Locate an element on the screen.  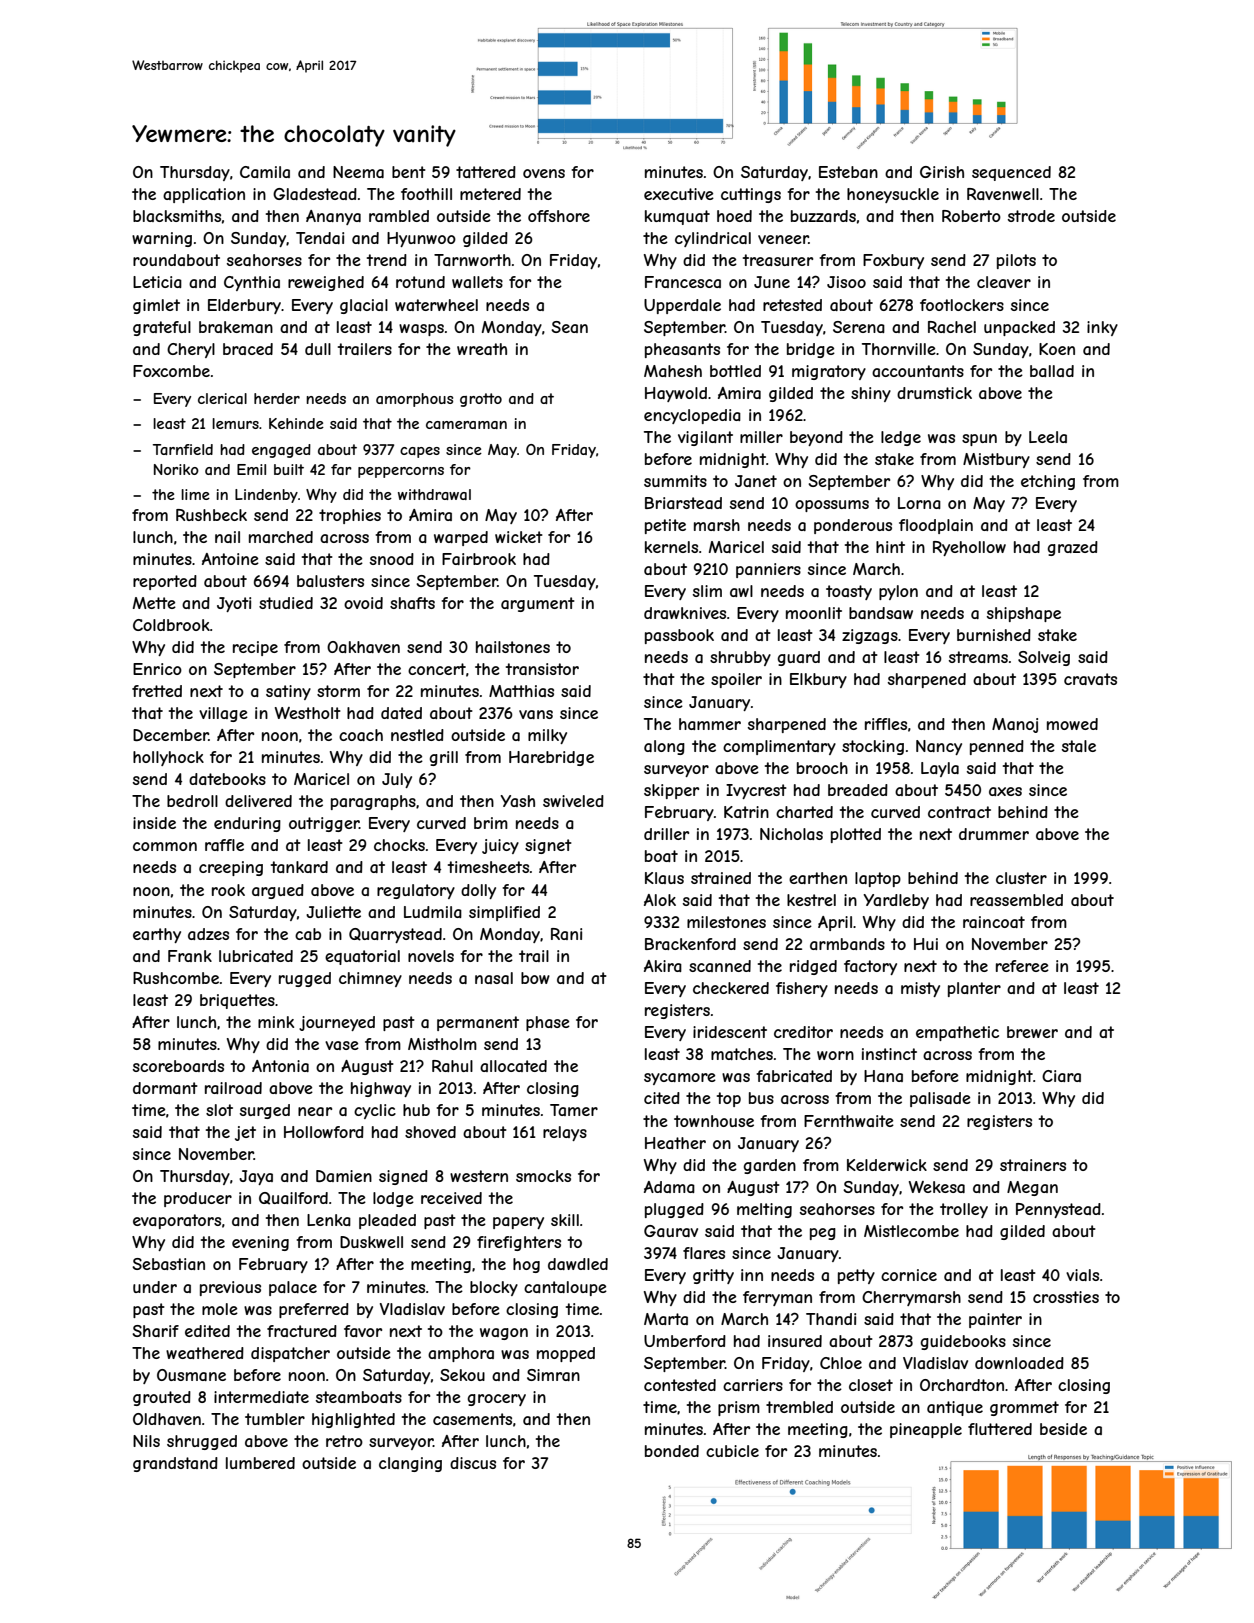
application is located at coordinates (204, 195).
